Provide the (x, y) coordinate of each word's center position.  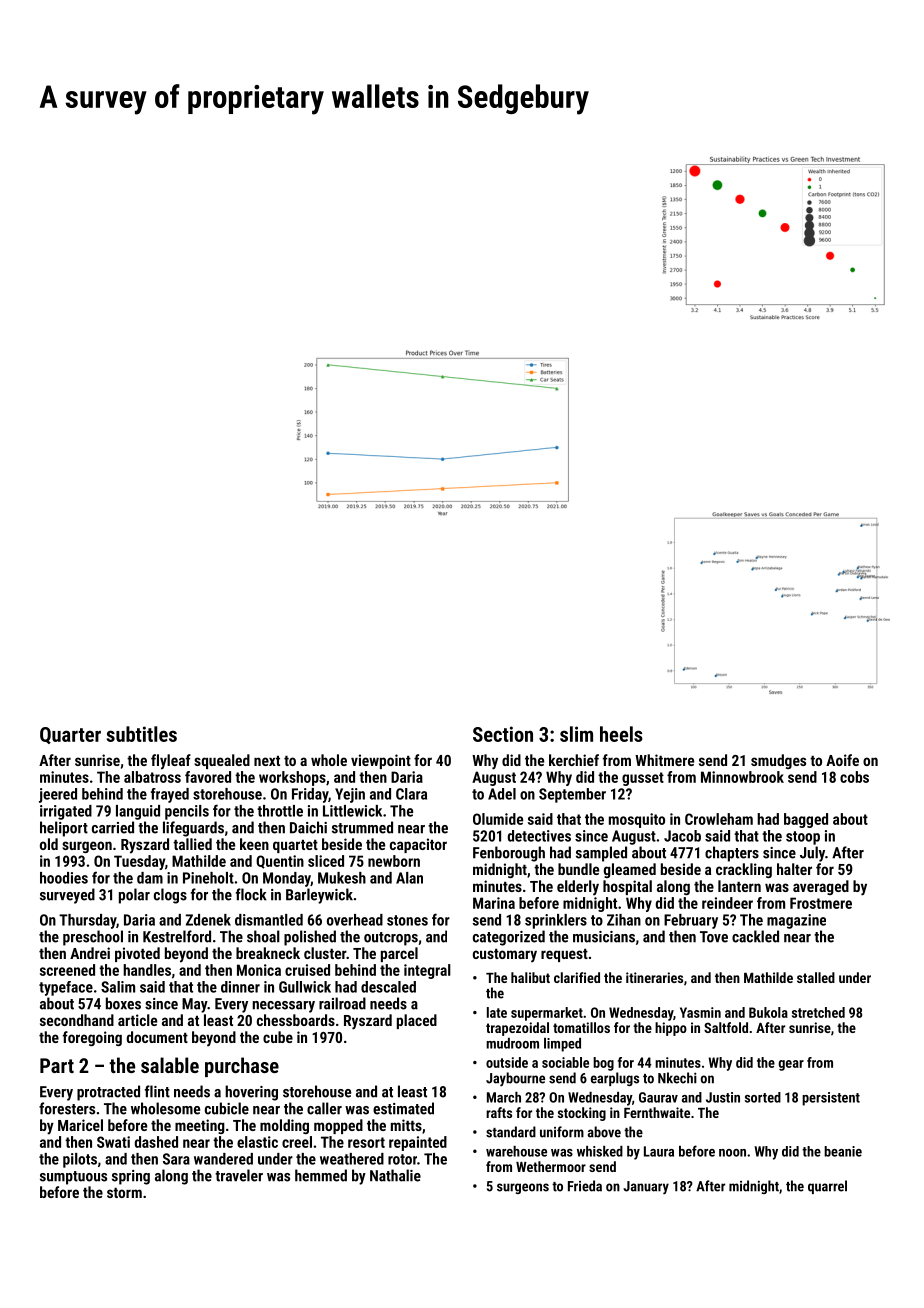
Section (503, 734)
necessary (283, 1007)
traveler (239, 1175)
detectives (539, 836)
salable (170, 1065)
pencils (187, 812)
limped (562, 1045)
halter (794, 869)
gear (791, 1065)
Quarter (70, 735)
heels (621, 734)
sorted (763, 1097)
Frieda (585, 1186)
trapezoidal (517, 1029)
